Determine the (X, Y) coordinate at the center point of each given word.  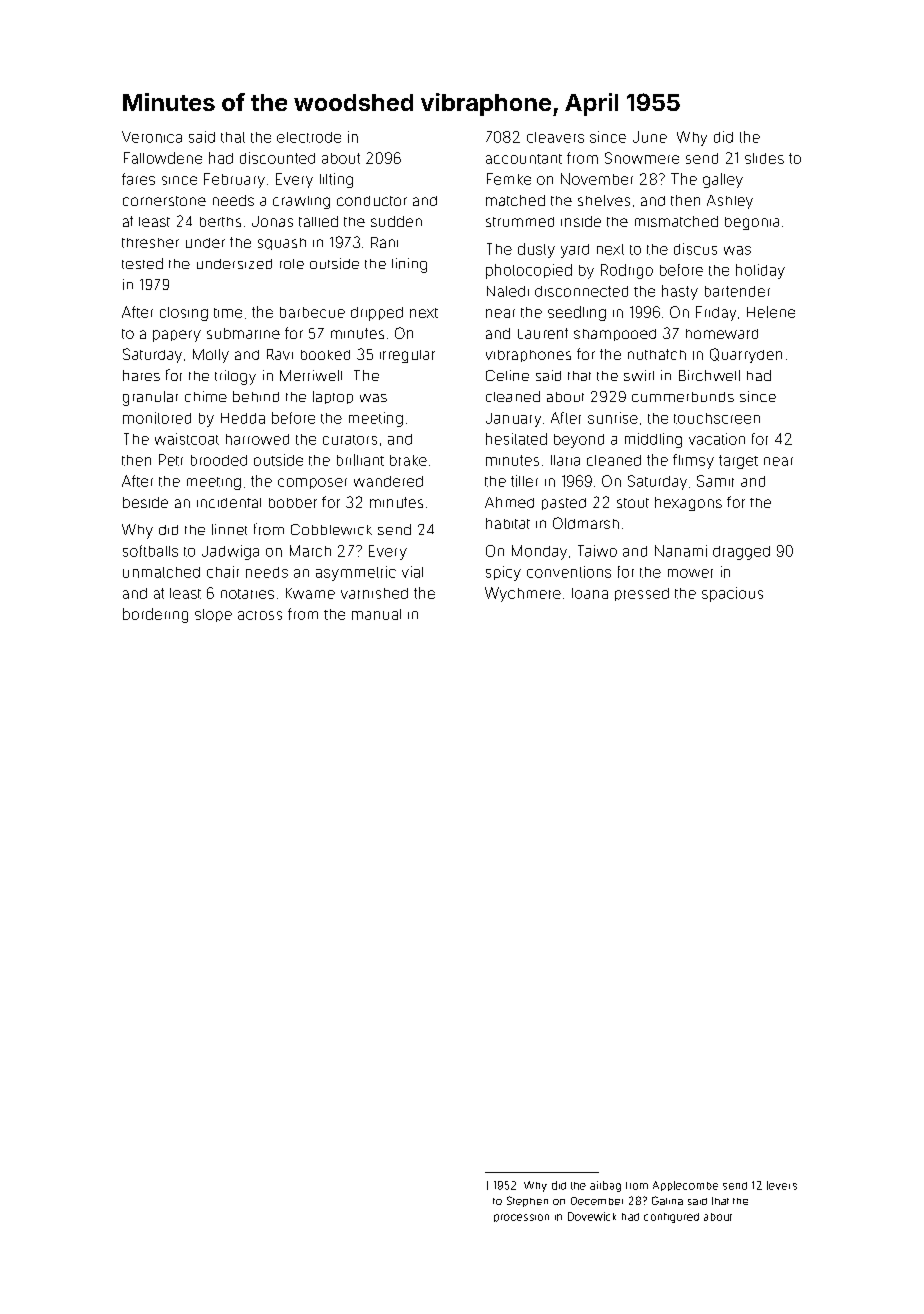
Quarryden (746, 355)
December (597, 1201)
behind (256, 396)
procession (521, 1218)
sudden (396, 221)
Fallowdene (163, 158)
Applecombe (685, 1186)
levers (782, 1185)
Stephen (527, 1201)
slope (213, 615)
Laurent (543, 333)
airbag (605, 1186)
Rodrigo (627, 271)
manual (376, 614)
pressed (642, 594)
